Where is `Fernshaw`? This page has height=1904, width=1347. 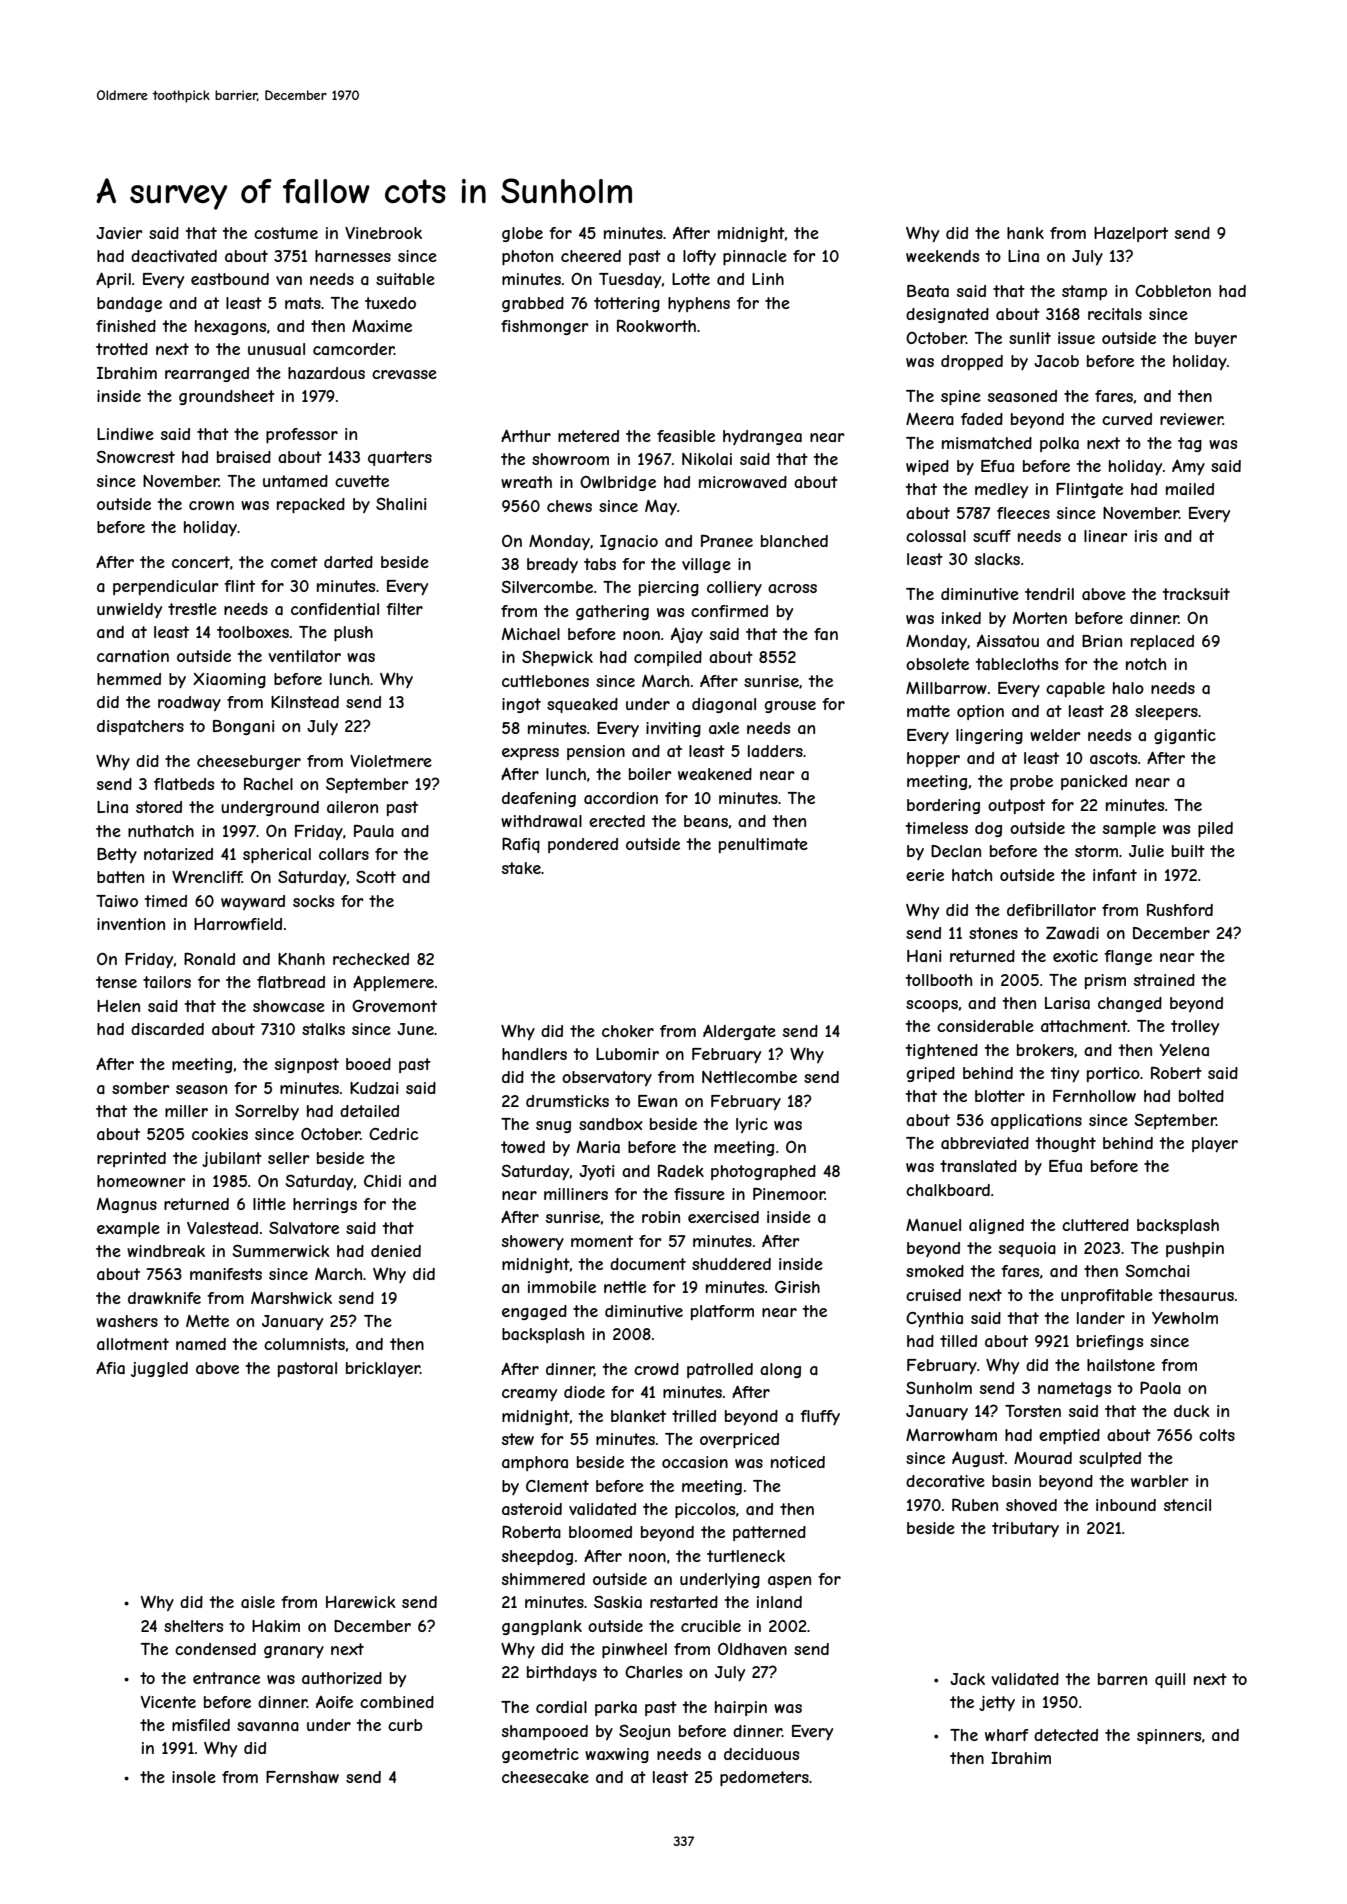 Fernshaw is located at coordinates (302, 1777).
